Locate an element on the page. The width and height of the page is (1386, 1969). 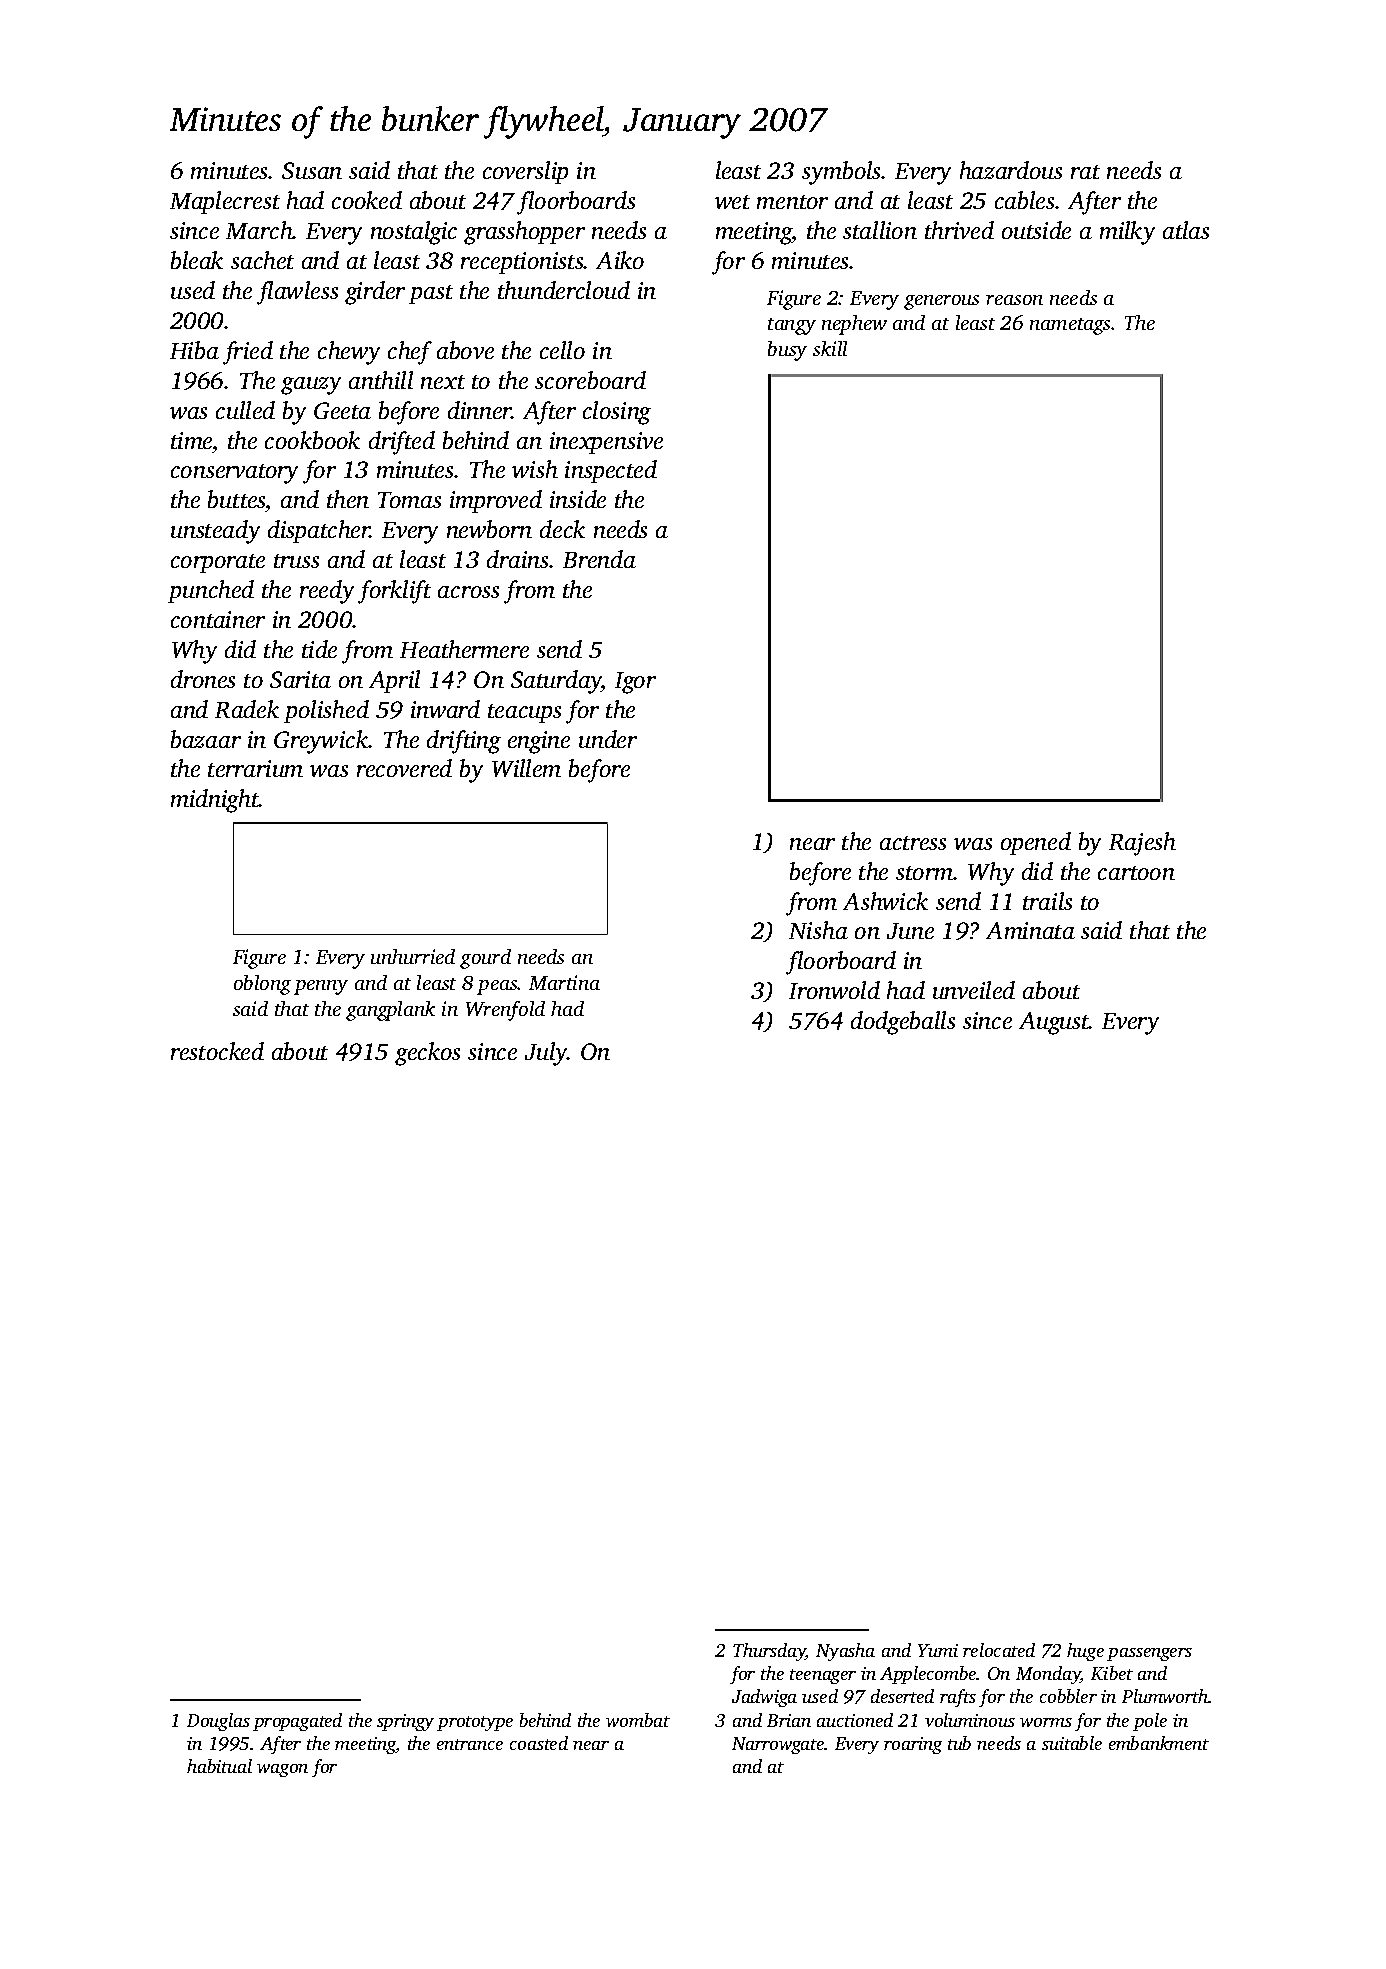
Rajesh is located at coordinates (1142, 844).
